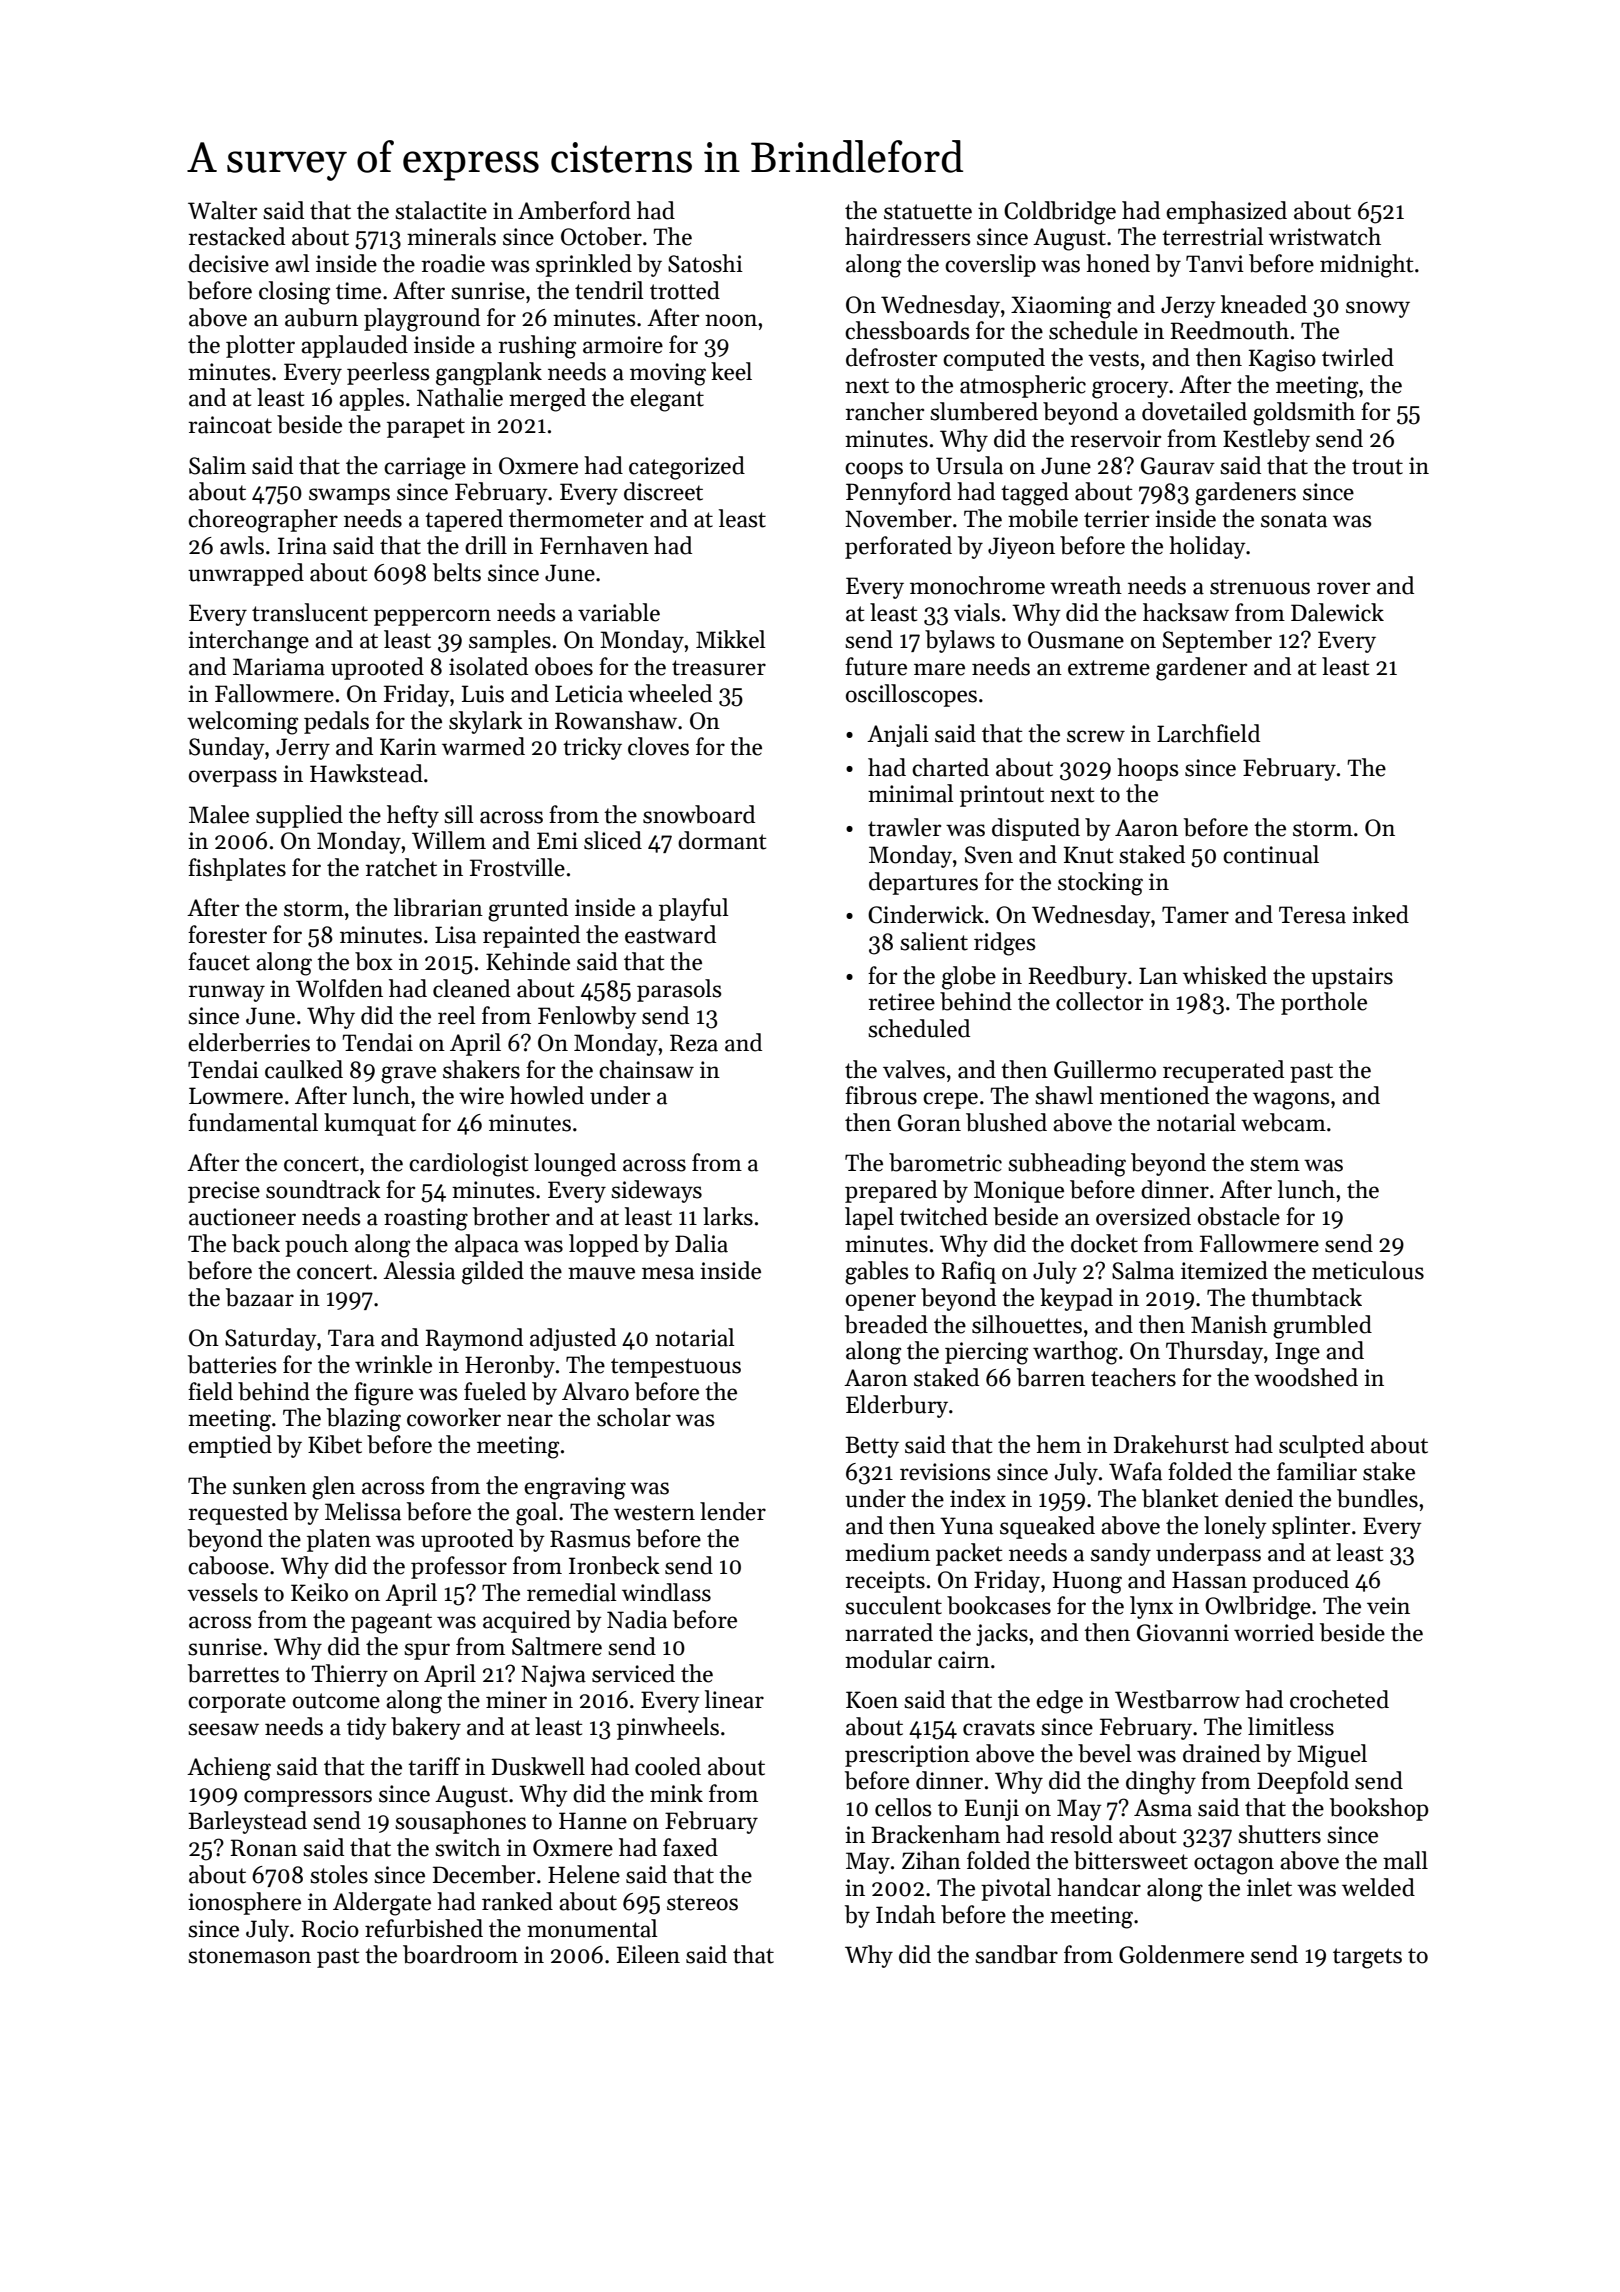  I want to click on faucet, so click(219, 961).
